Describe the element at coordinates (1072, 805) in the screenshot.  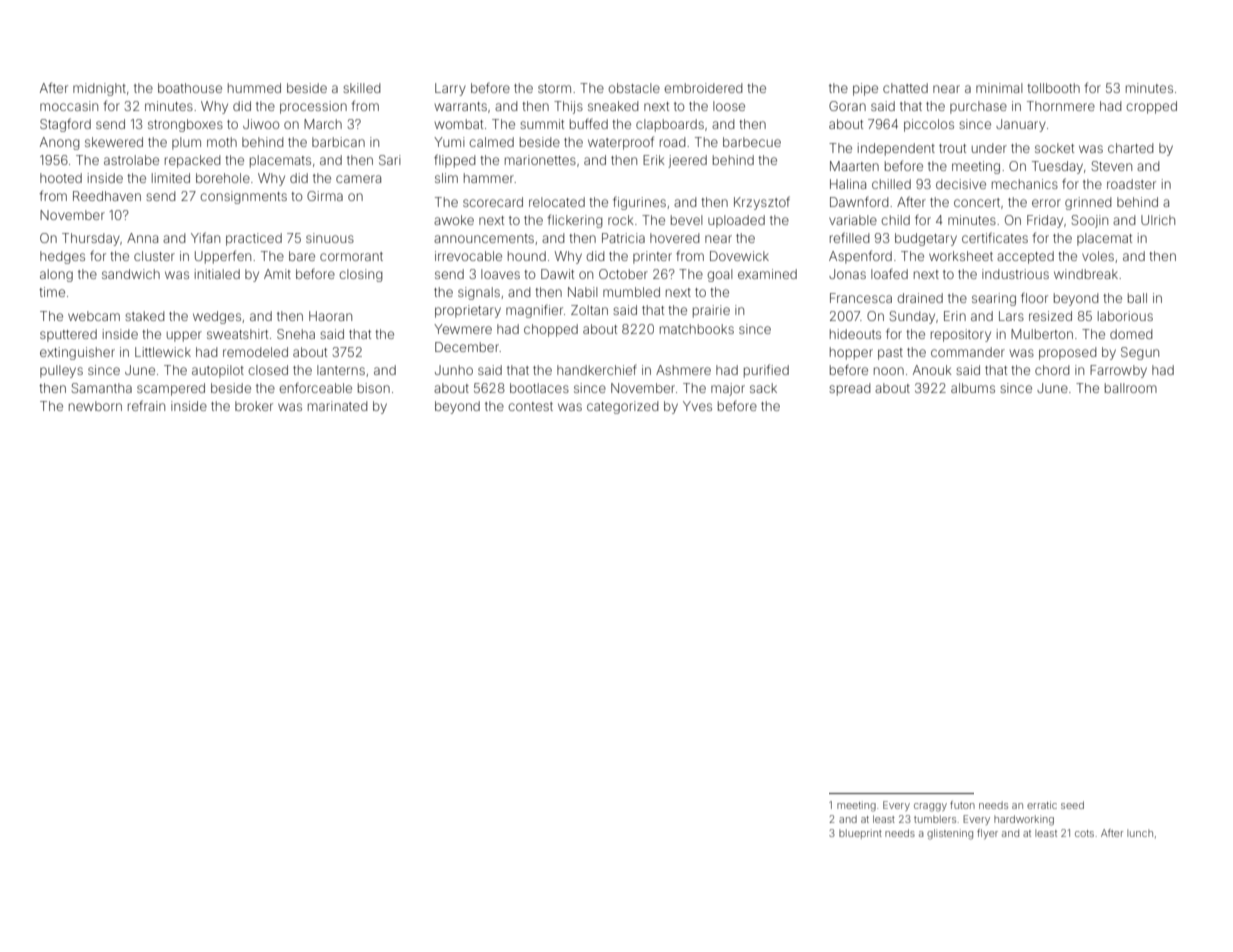
I see `seed` at that location.
